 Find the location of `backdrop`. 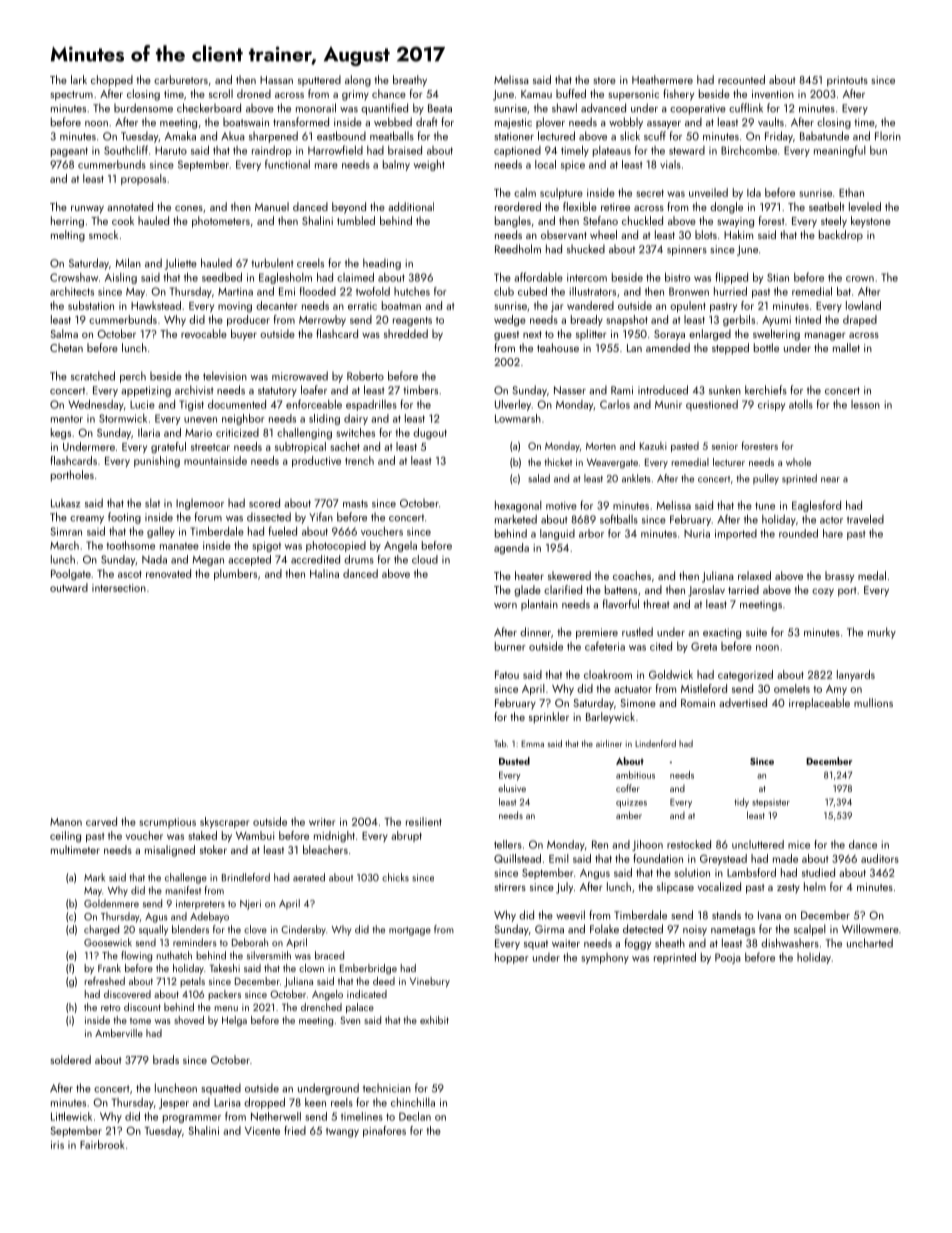

backdrop is located at coordinates (841, 236).
